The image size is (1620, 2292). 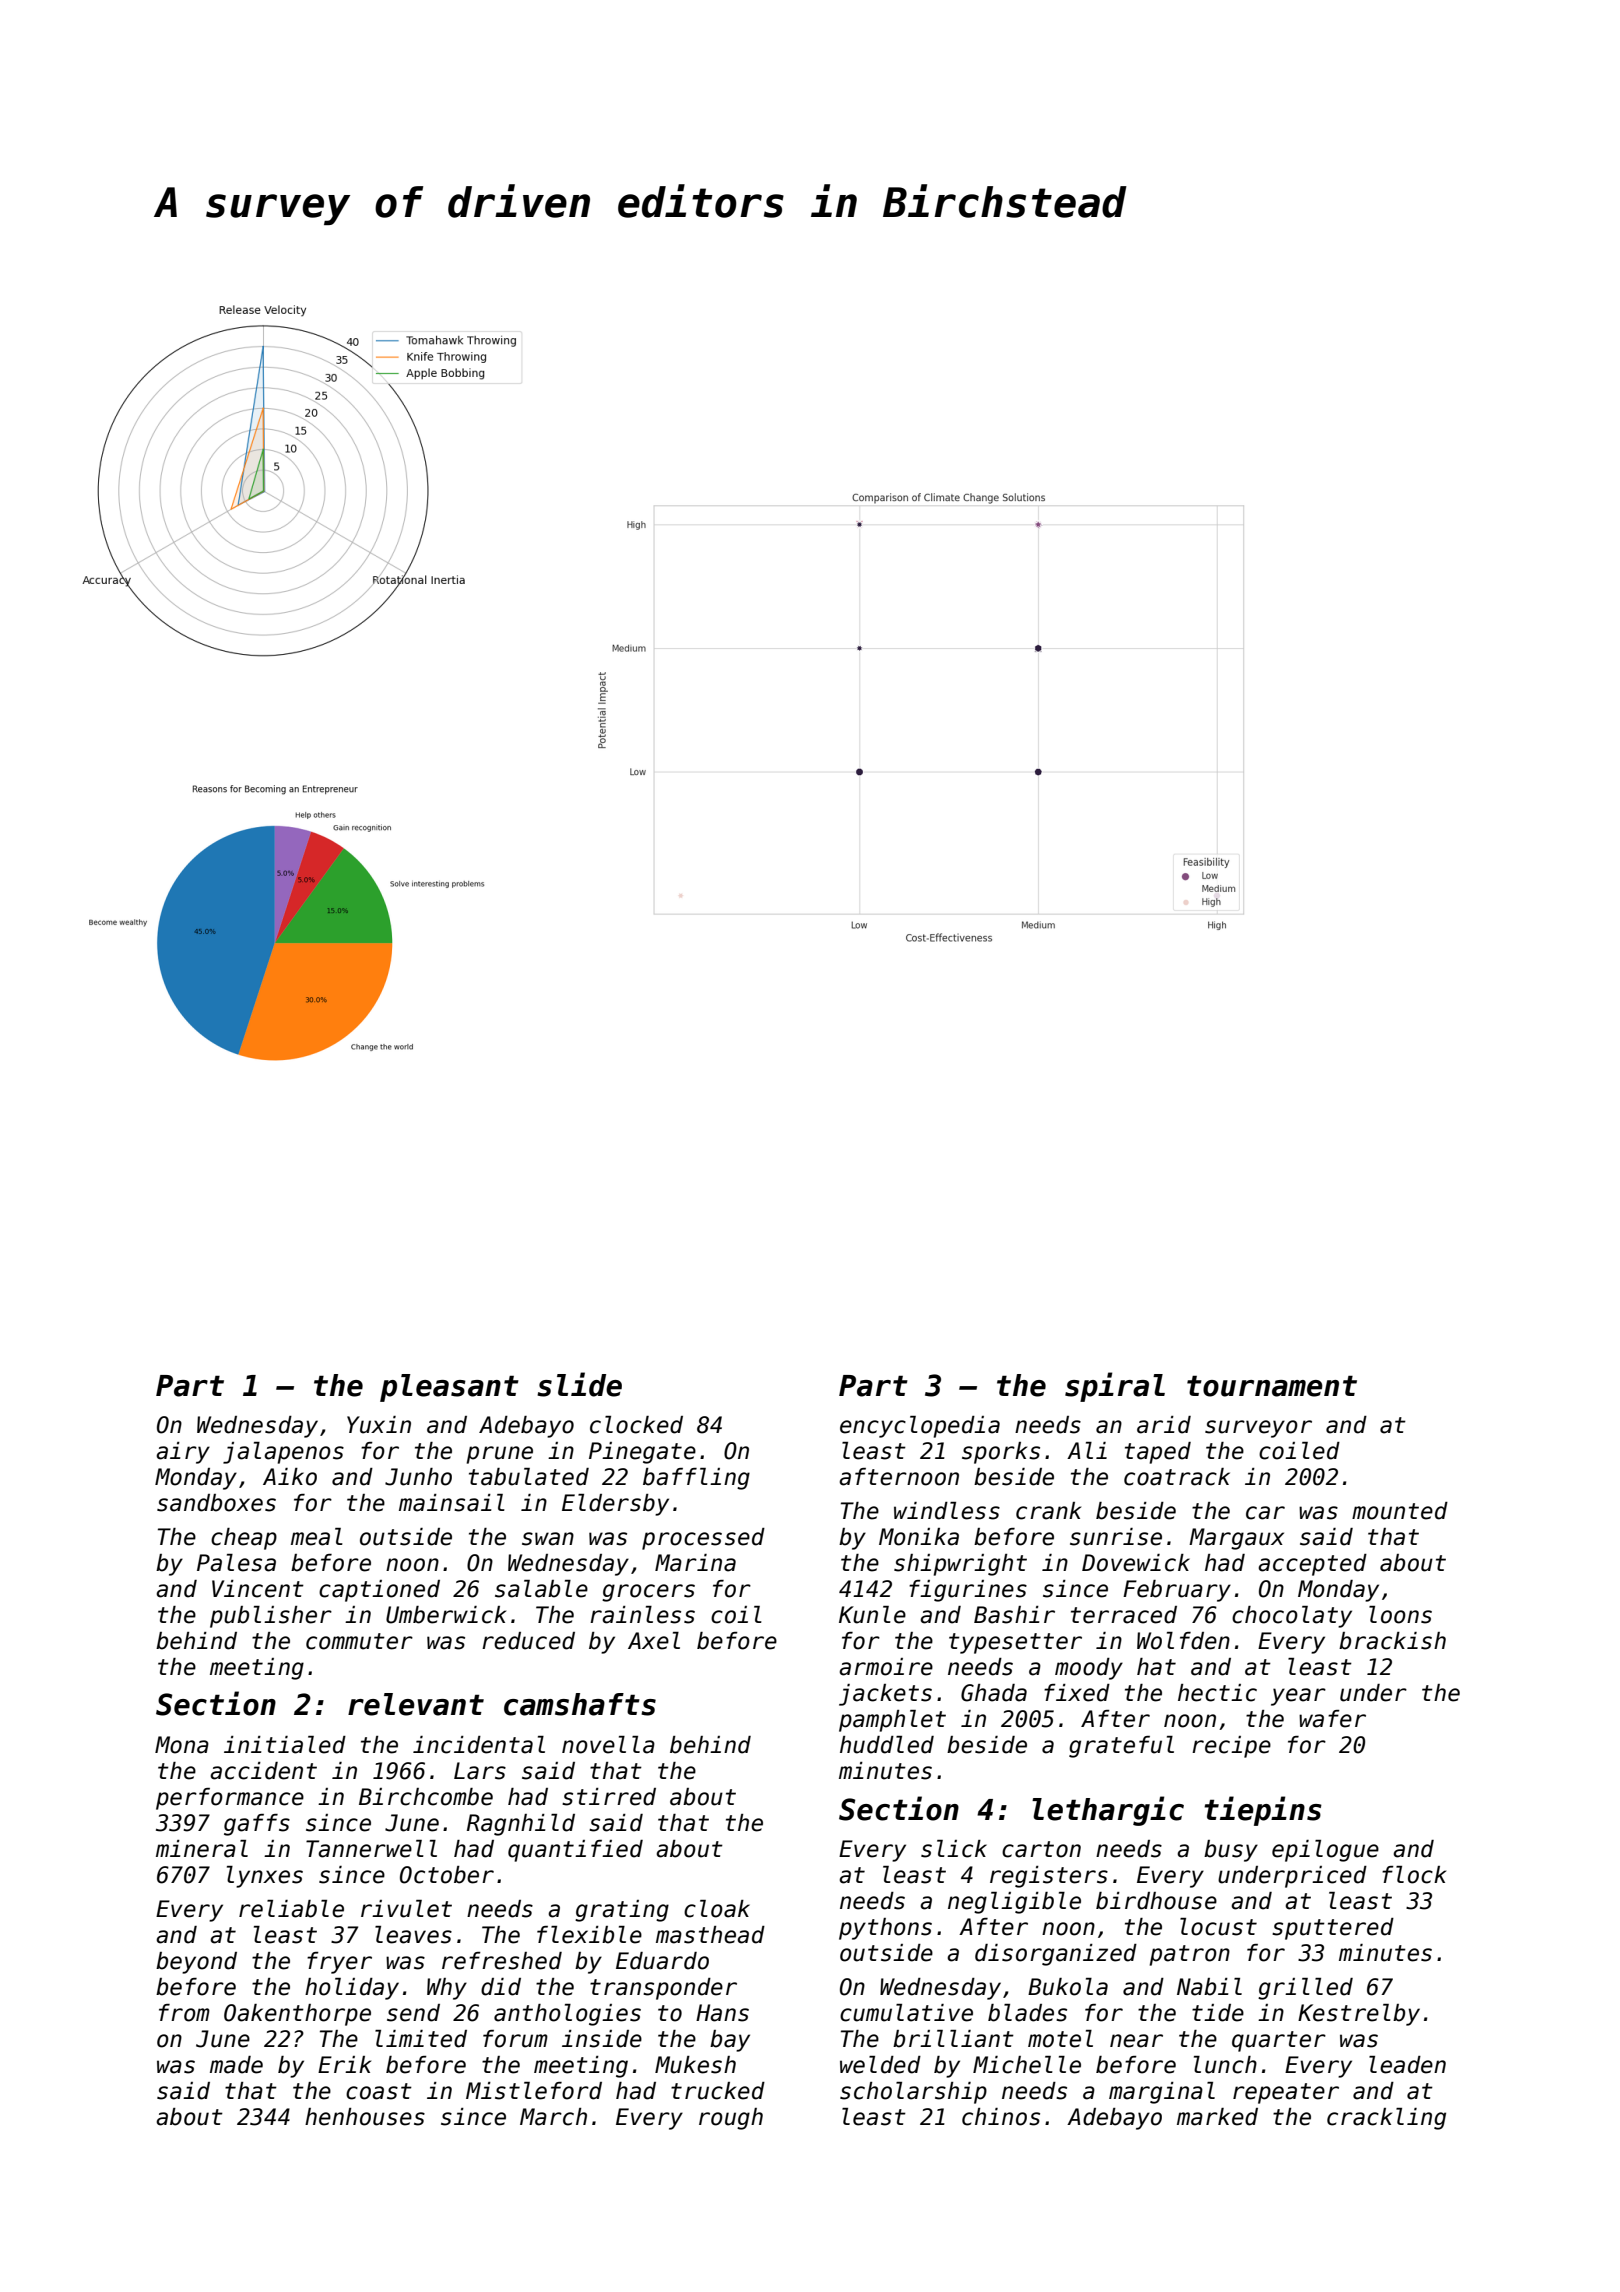 What do you see at coordinates (1027, 2013) in the screenshot?
I see `blades` at bounding box center [1027, 2013].
